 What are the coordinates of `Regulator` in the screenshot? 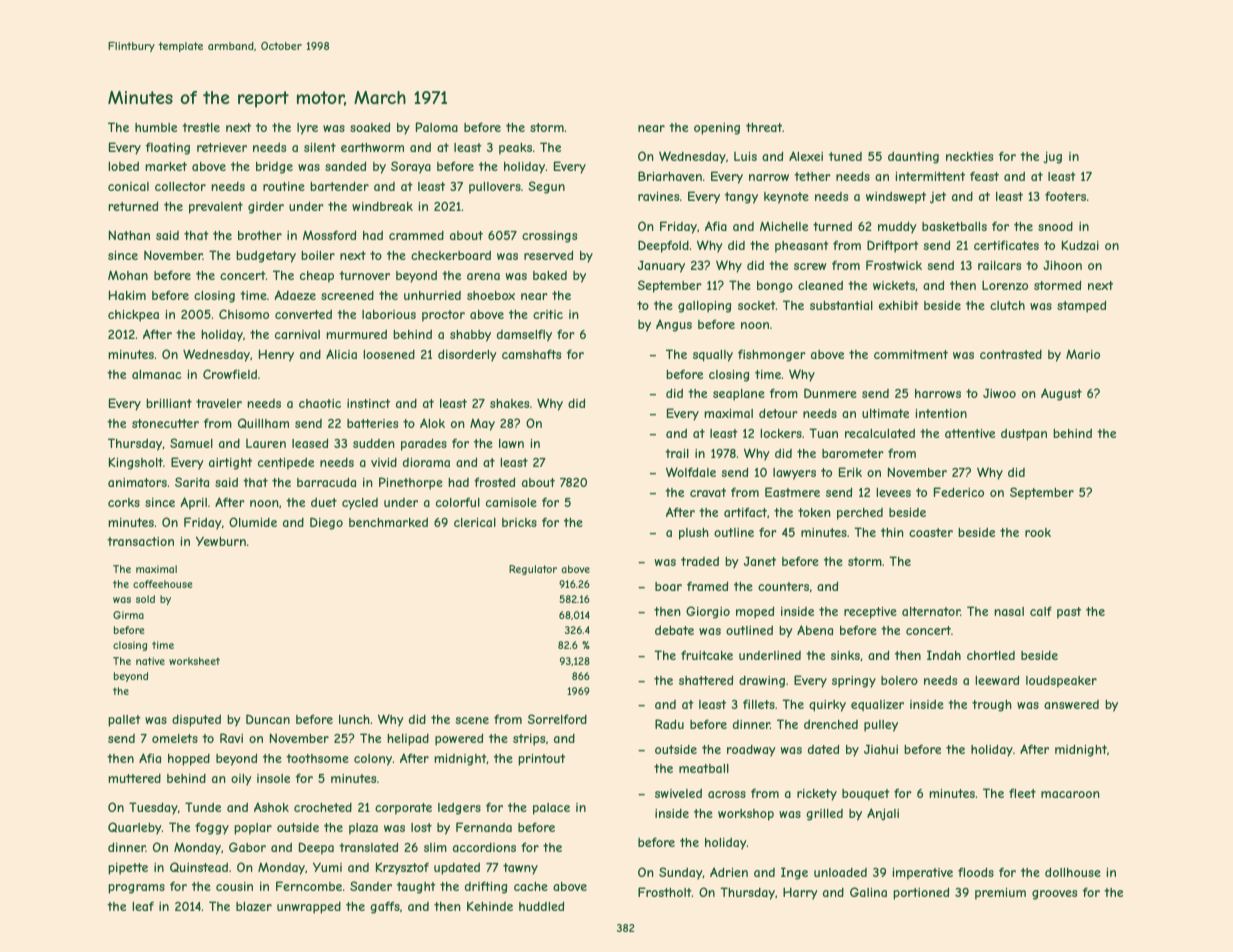 It's located at (533, 570).
